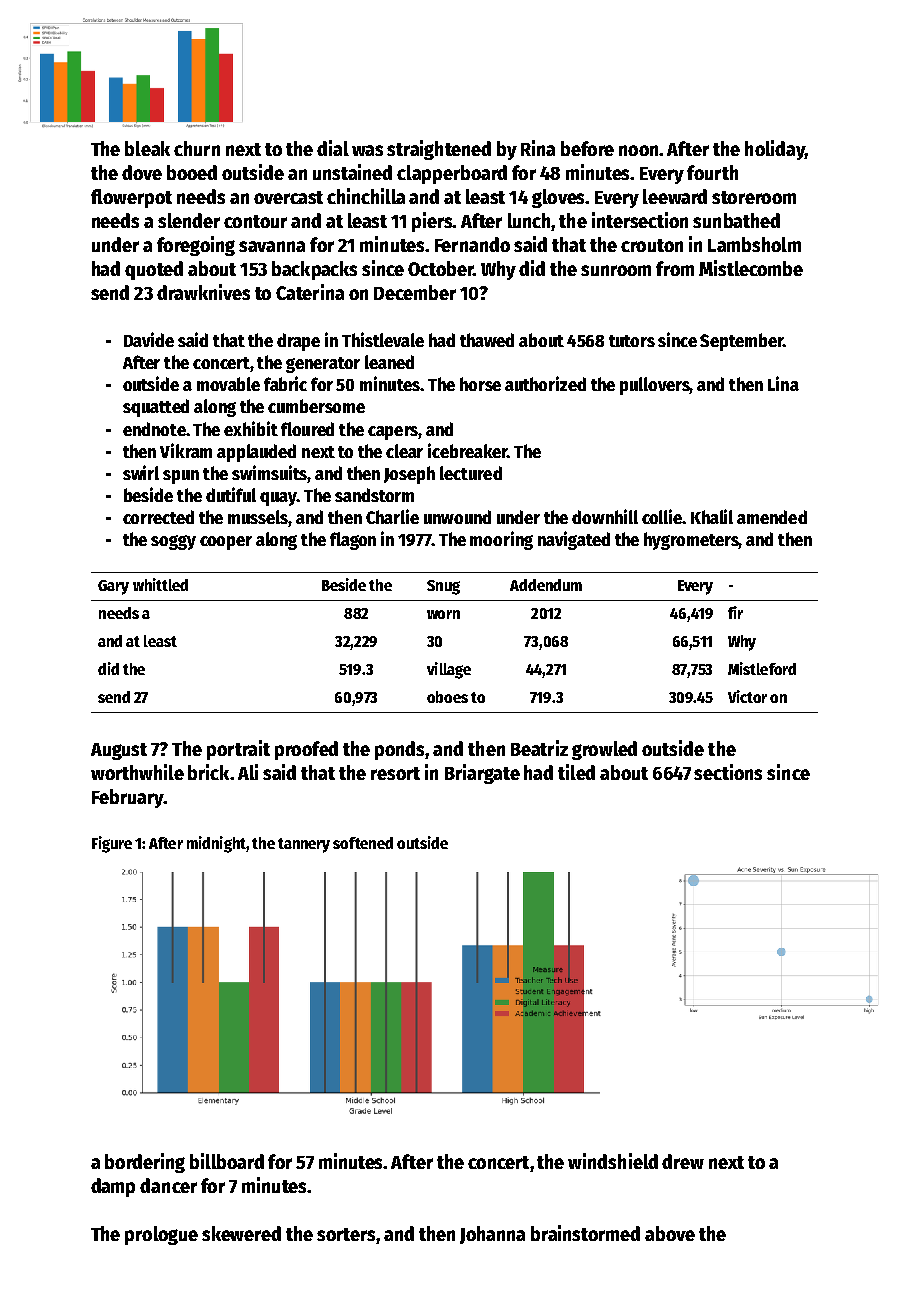 This document has width=908, height=1316. What do you see at coordinates (363, 843) in the document?
I see `softened` at bounding box center [363, 843].
